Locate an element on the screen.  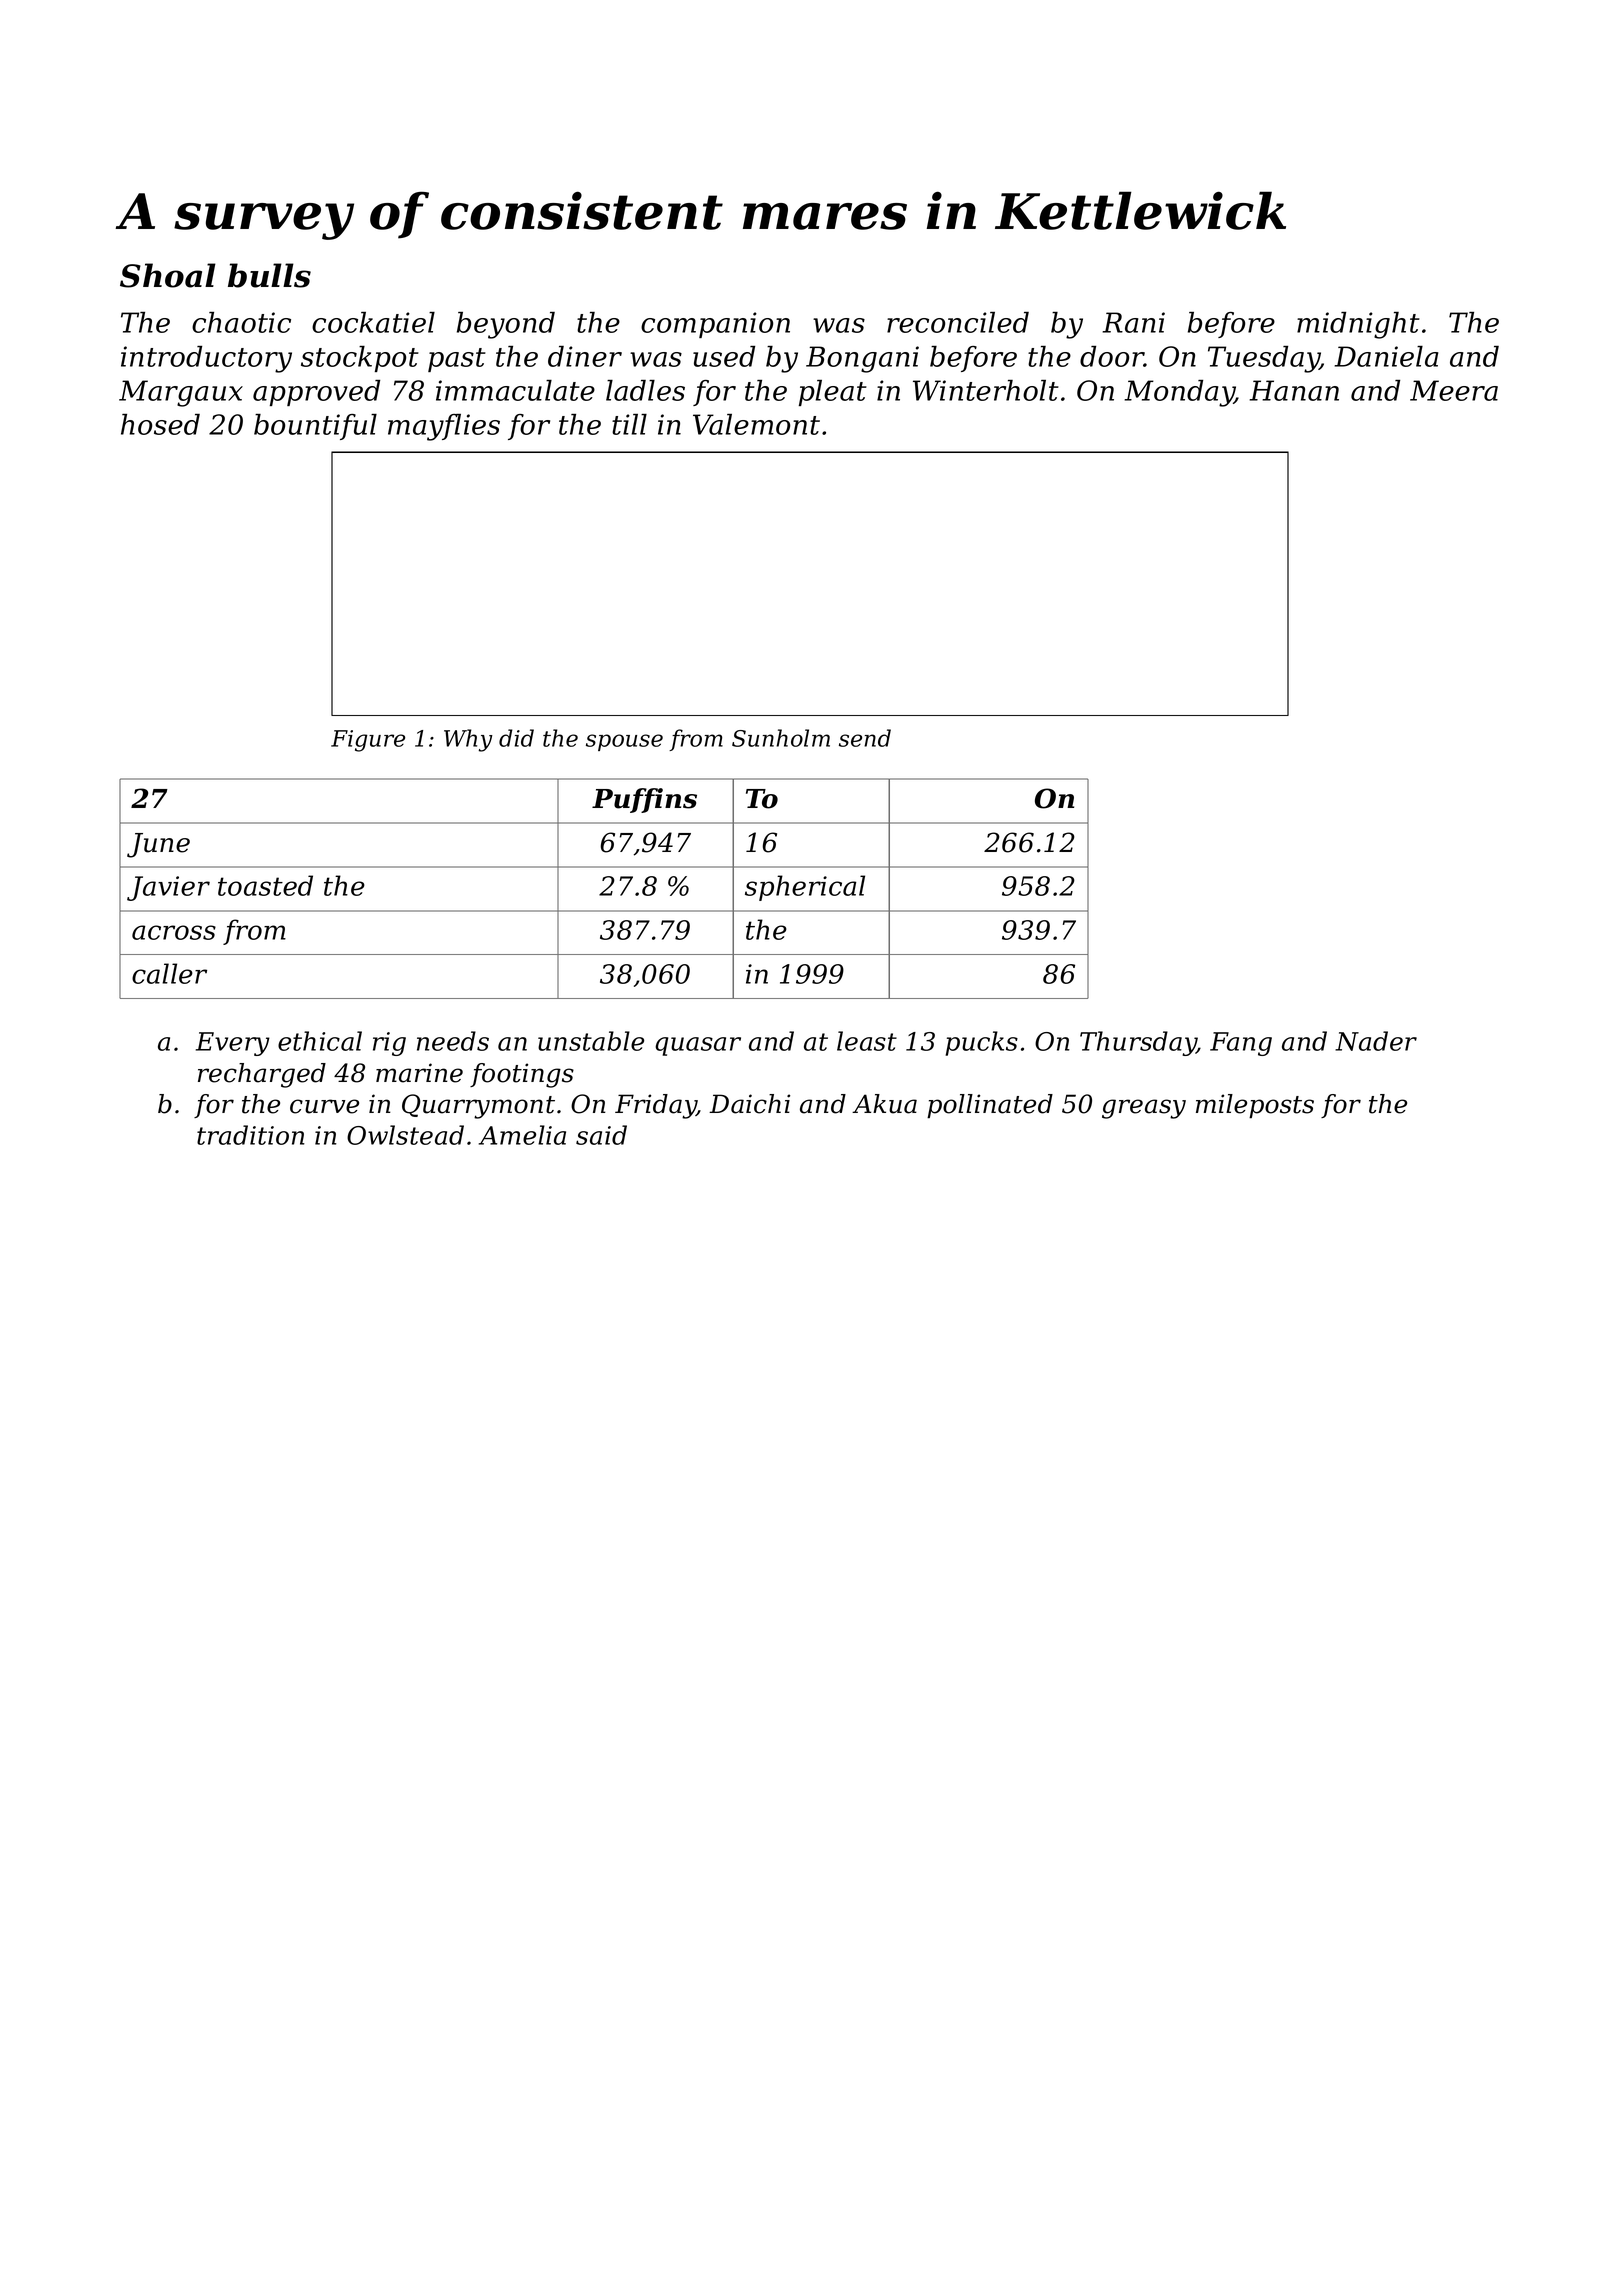
Monday is located at coordinates (1179, 393).
